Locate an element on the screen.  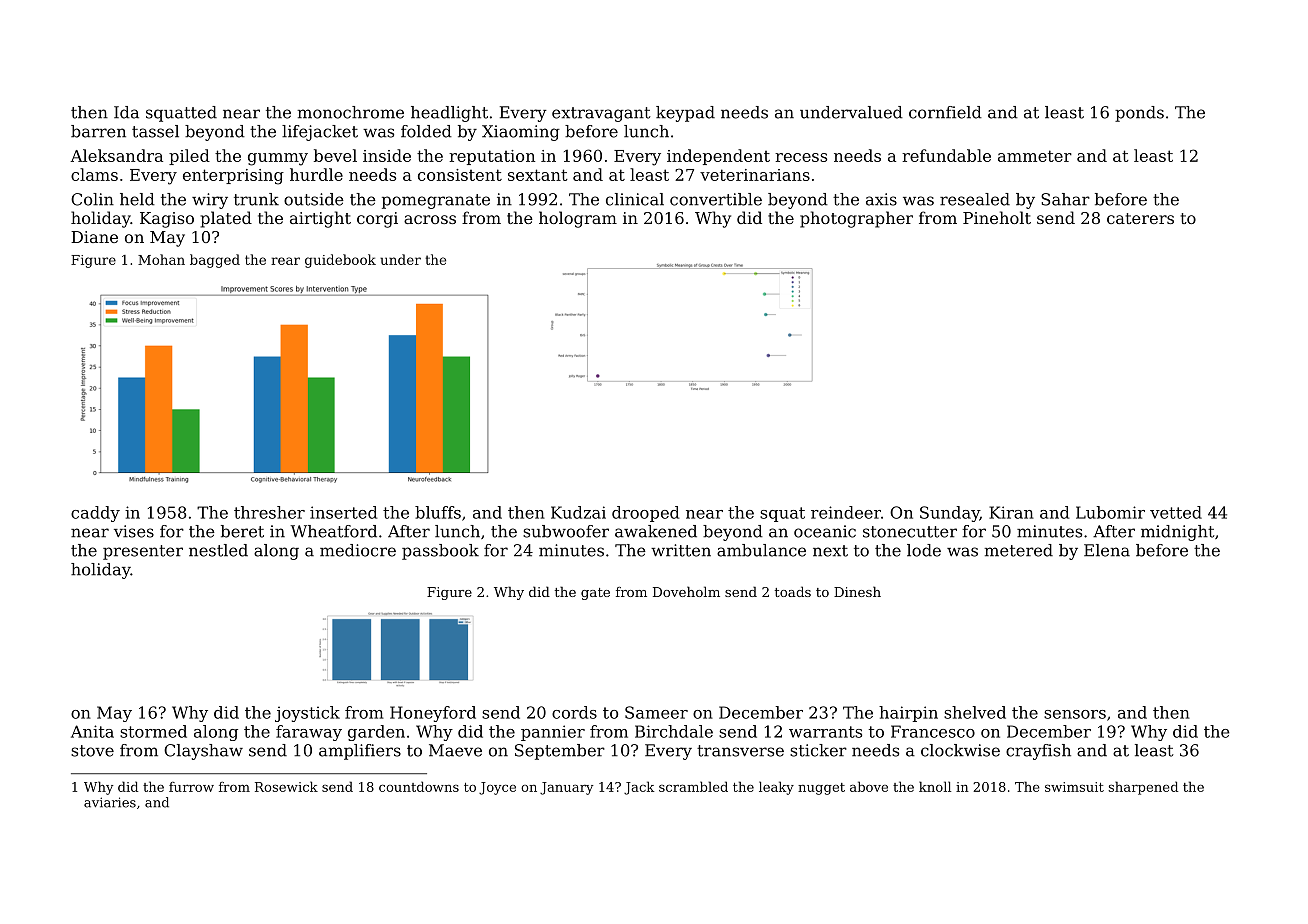
refundable is located at coordinates (946, 155).
